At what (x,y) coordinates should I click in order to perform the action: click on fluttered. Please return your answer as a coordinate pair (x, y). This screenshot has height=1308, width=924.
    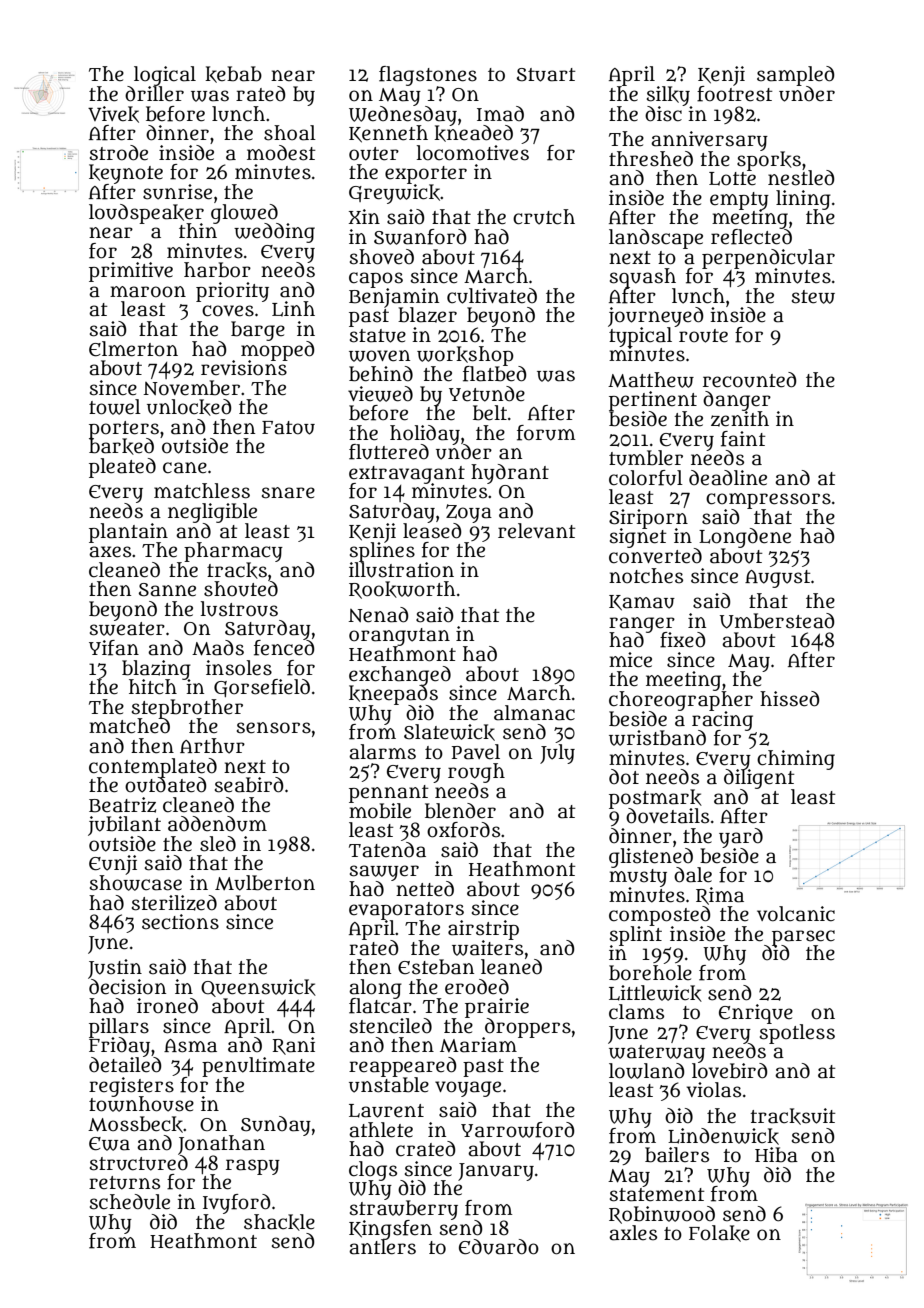
    Looking at the image, I should click on (389, 452).
